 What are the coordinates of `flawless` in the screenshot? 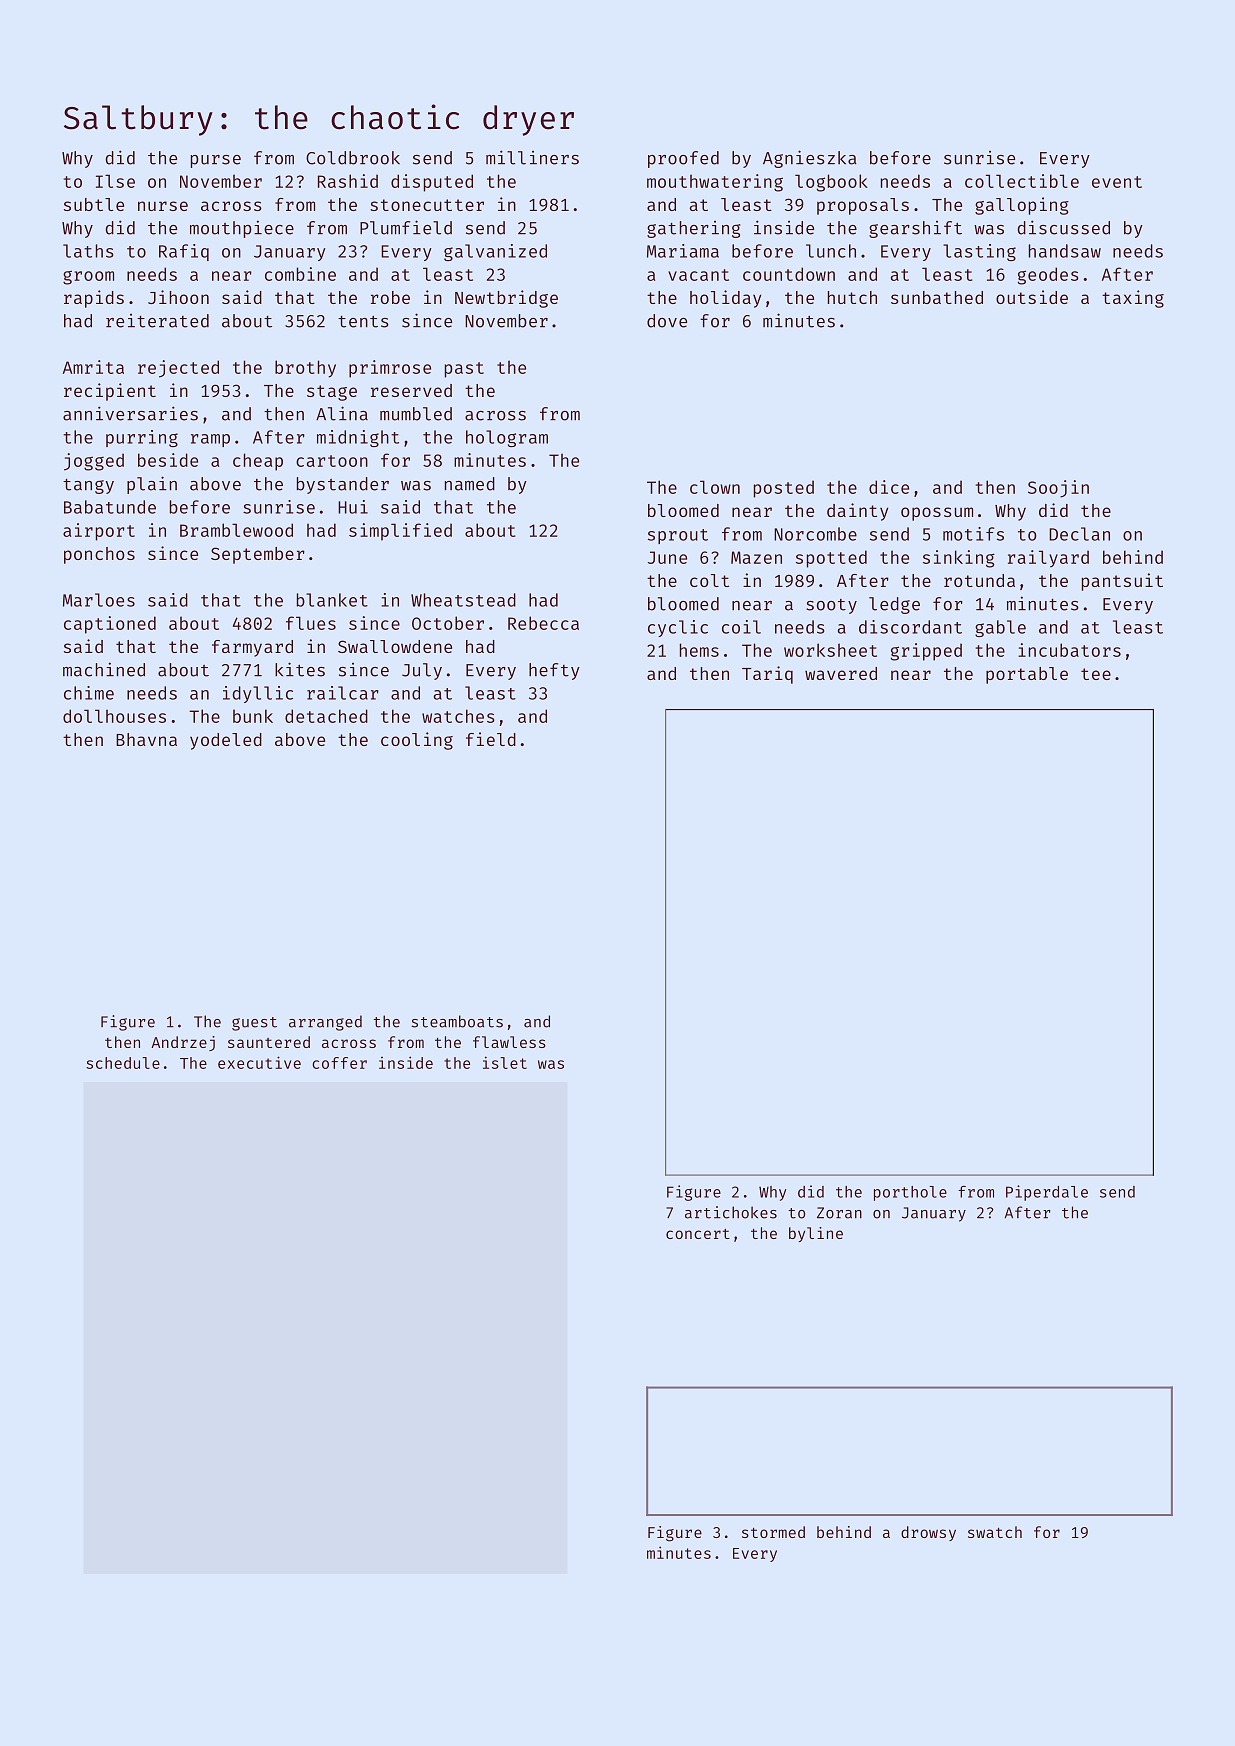 It's located at (509, 1042).
